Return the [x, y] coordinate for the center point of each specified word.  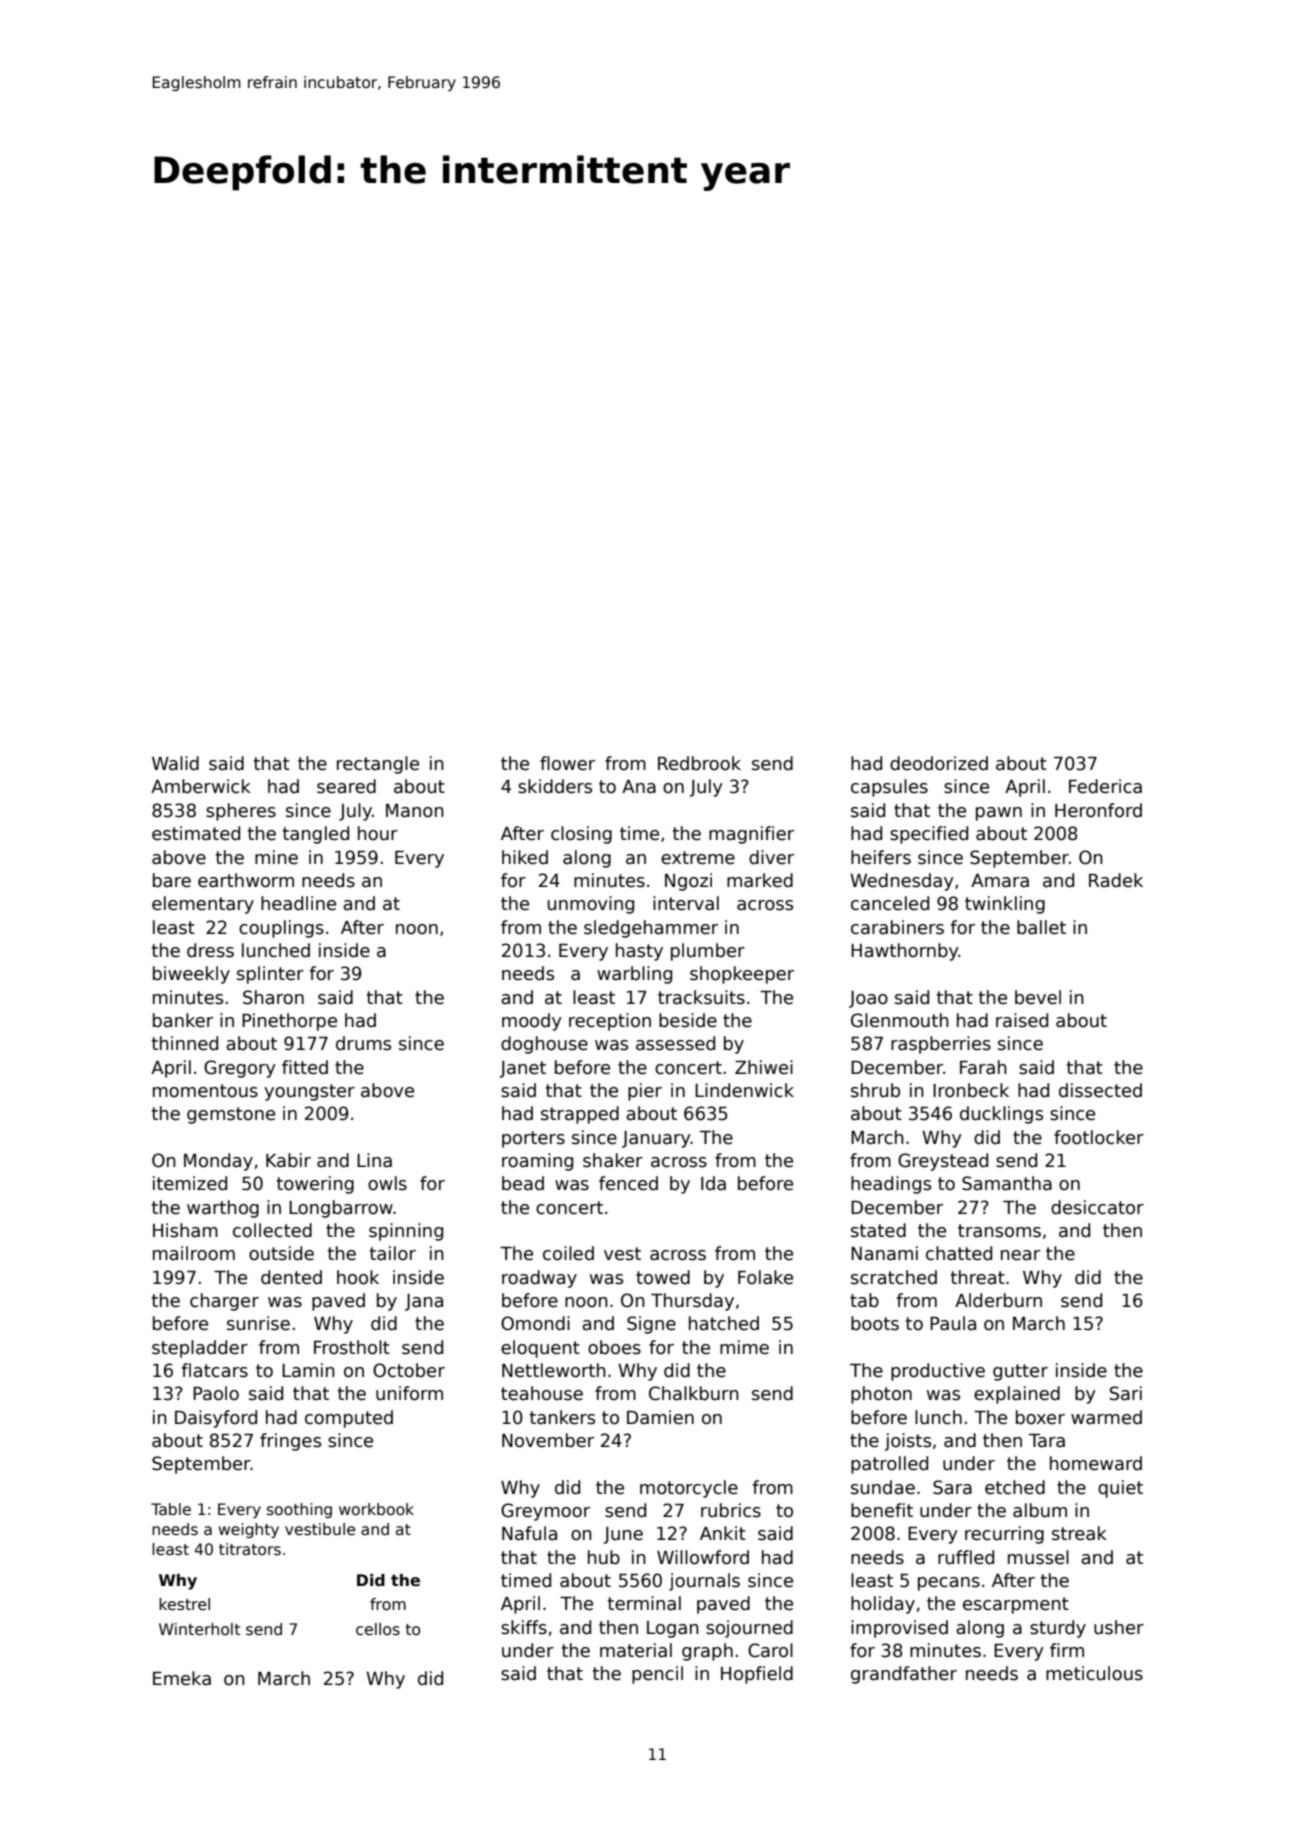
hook [358, 1277]
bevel [1038, 997]
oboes [614, 1347]
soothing [299, 1510]
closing [581, 835]
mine [276, 857]
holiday [883, 1605]
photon [881, 1395]
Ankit [723, 1533]
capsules [889, 788]
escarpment [1016, 1605]
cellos [378, 1629]
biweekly [191, 975]
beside [688, 1020]
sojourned [749, 1629]
